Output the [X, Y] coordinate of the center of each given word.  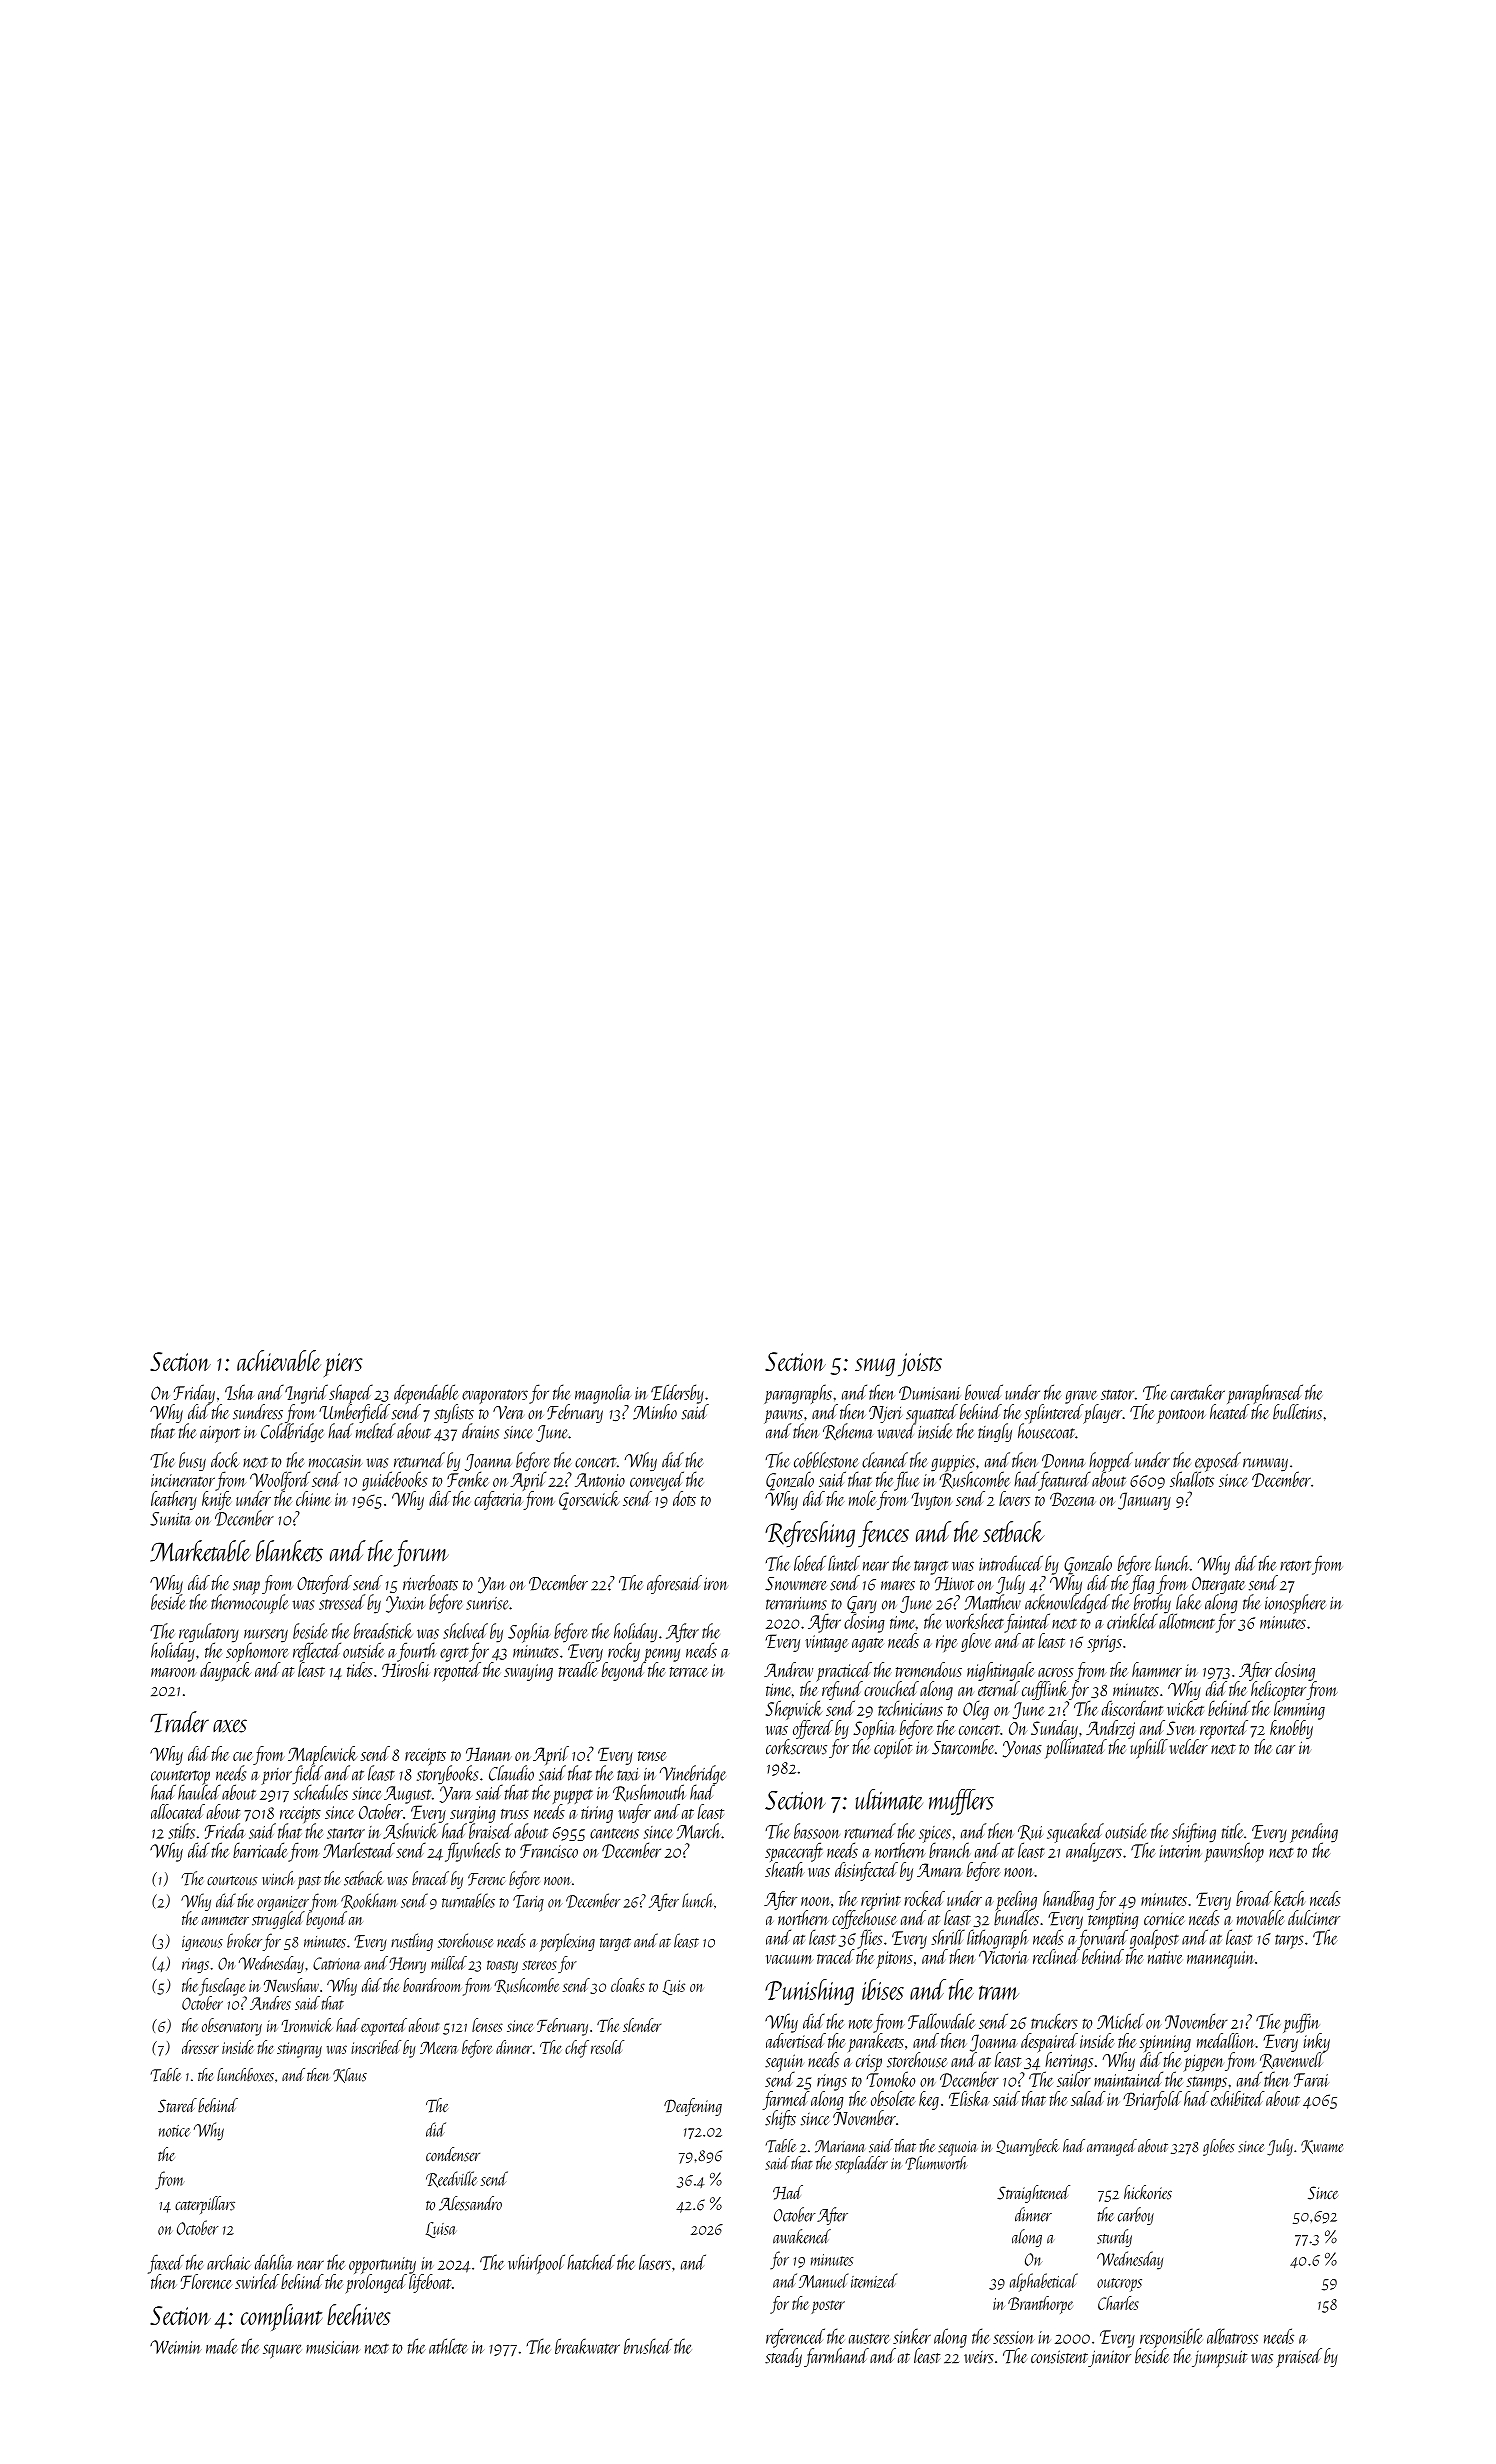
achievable [279, 1360]
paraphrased [1265, 1394]
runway [1265, 1465]
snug [875, 1367]
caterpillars [205, 2205]
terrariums [796, 1603]
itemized [874, 2280]
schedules [320, 1792]
